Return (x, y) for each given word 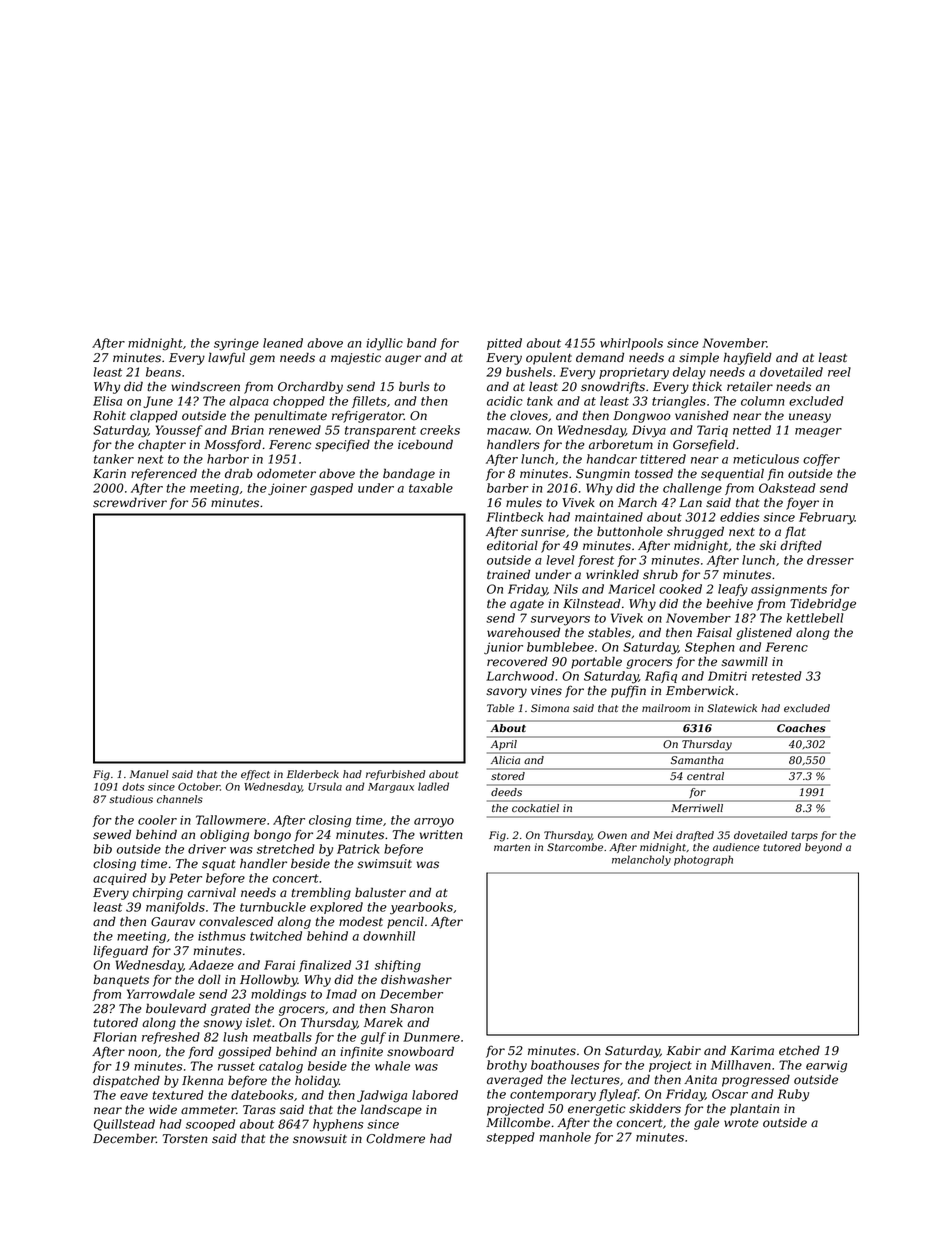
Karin (109, 474)
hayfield (748, 358)
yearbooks (421, 908)
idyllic (384, 344)
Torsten (185, 1139)
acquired (120, 879)
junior (503, 648)
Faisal (714, 632)
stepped (510, 1138)
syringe (236, 344)
